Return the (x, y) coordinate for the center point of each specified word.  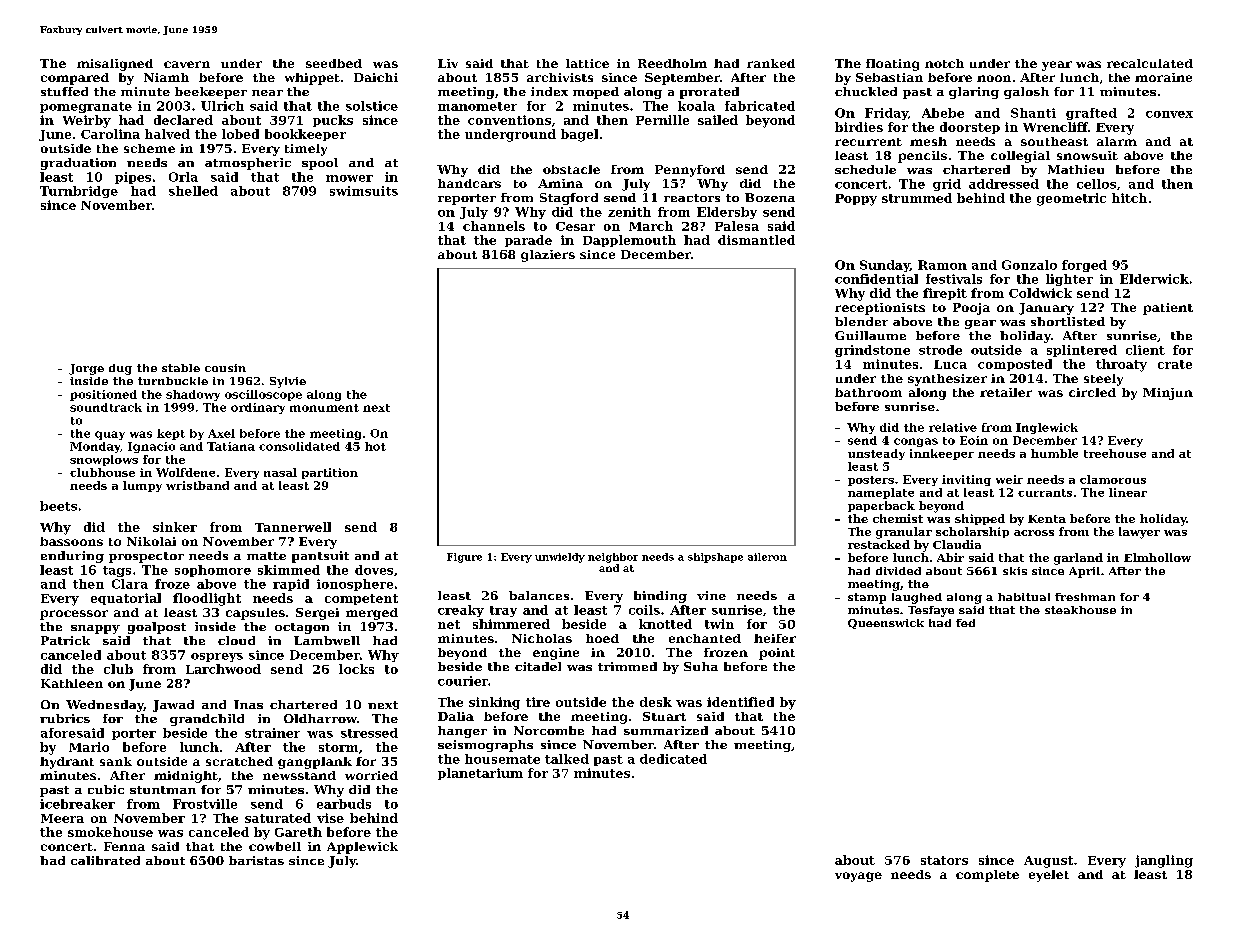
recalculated (1150, 63)
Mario (89, 747)
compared (75, 79)
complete (987, 876)
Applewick (362, 848)
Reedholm (672, 63)
